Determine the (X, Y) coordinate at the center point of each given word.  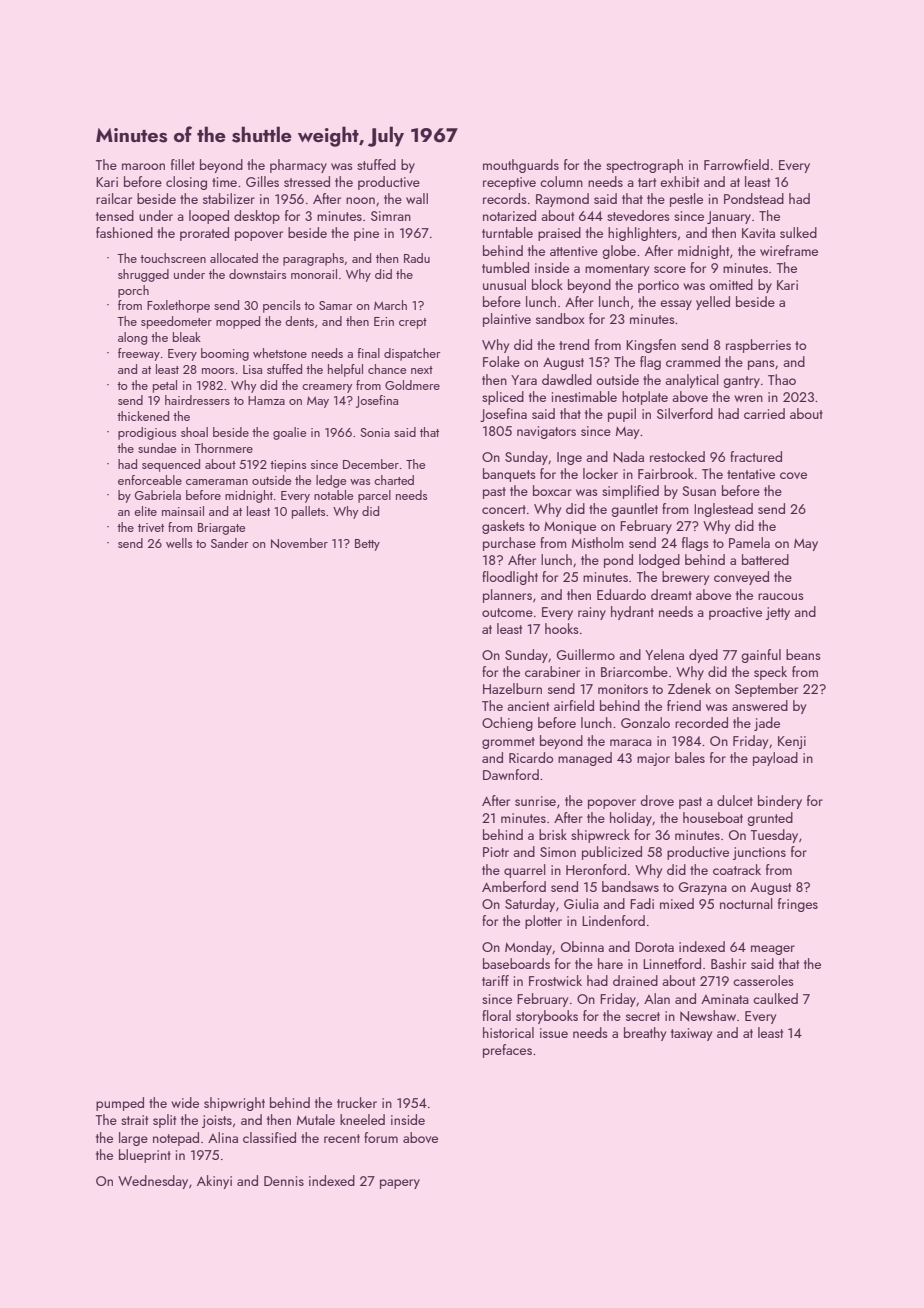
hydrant (632, 613)
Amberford (514, 886)
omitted (731, 284)
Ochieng (507, 724)
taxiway (691, 1034)
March (390, 305)
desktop (257, 217)
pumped (120, 1104)
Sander (229, 543)
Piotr (496, 852)
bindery (780, 802)
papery (400, 1184)
